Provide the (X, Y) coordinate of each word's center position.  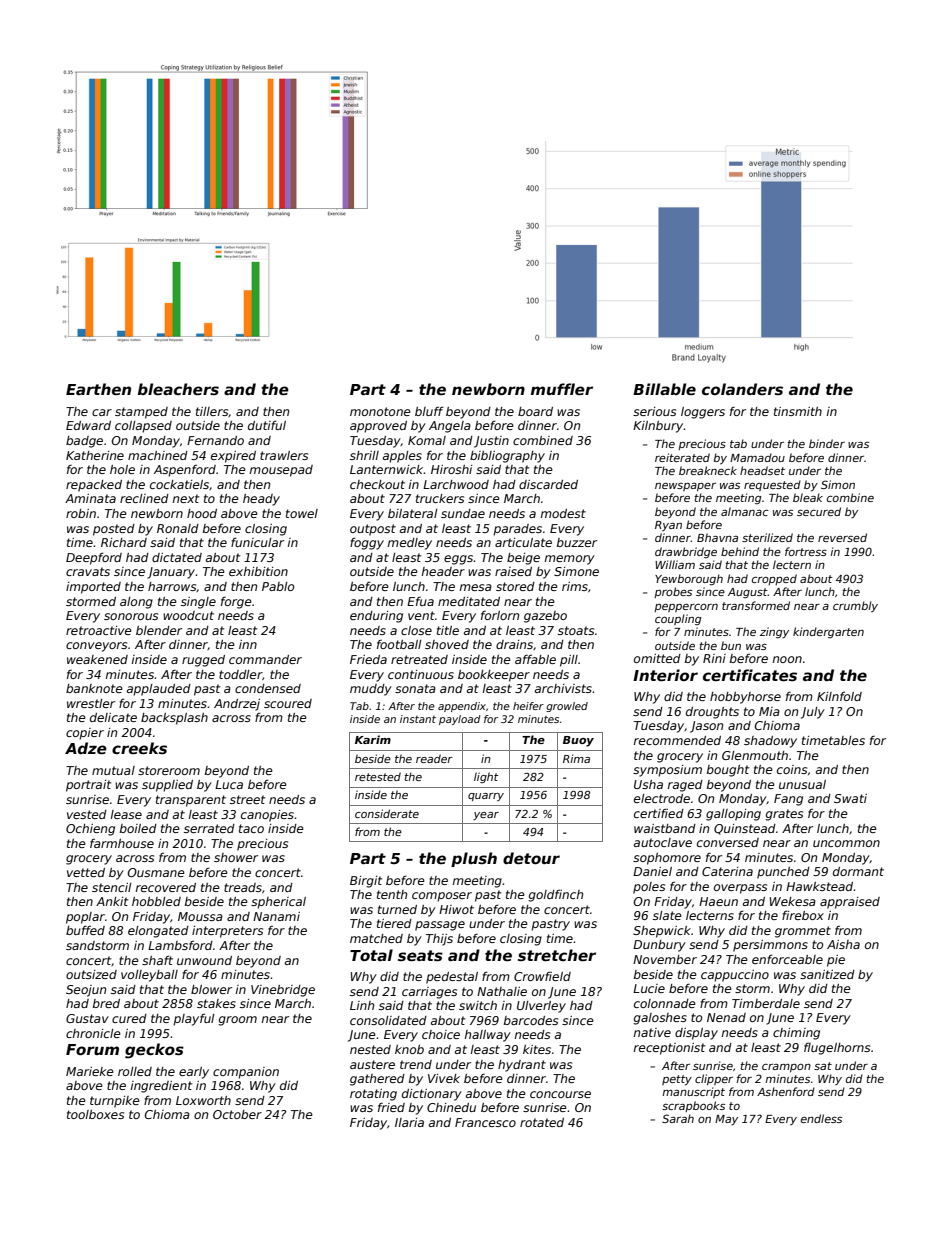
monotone (380, 411)
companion (246, 1073)
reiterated (682, 457)
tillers (212, 412)
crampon (786, 1068)
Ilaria (409, 1122)
